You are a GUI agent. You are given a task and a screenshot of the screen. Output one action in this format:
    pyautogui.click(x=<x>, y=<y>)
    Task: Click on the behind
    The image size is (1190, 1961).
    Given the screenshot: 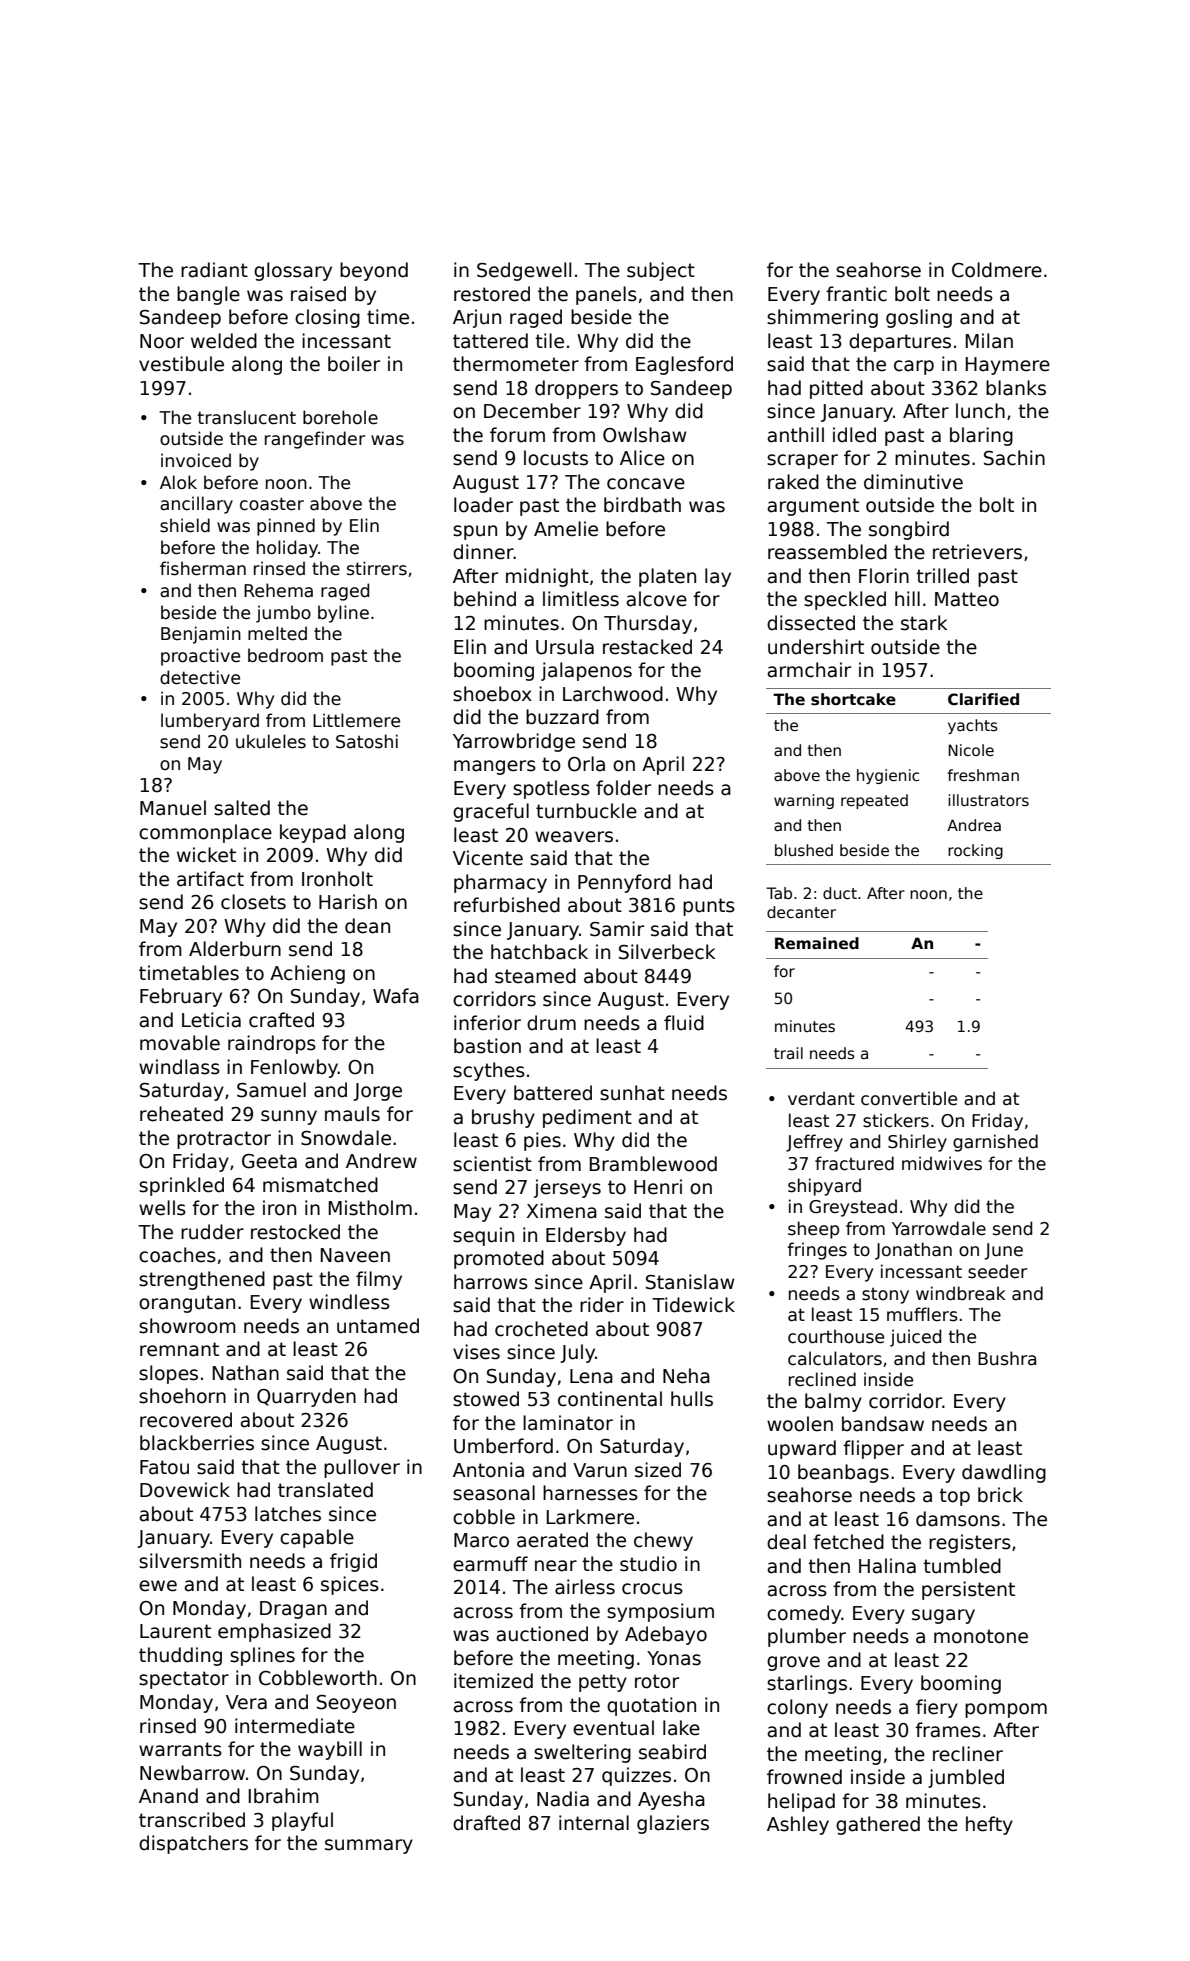 What is the action you would take?
    pyautogui.click(x=485, y=599)
